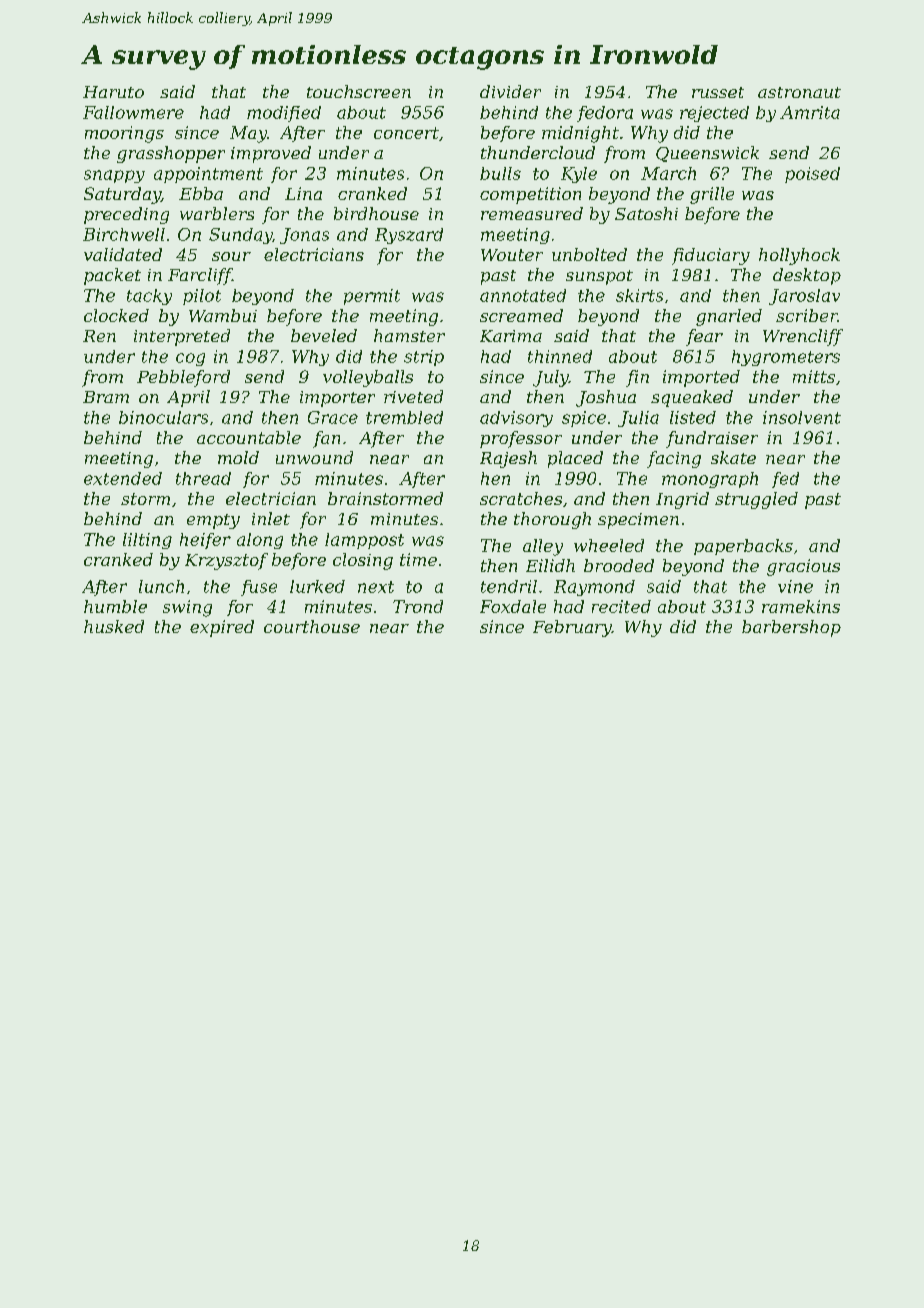  Describe the element at coordinates (213, 521) in the document. I see `empty` at that location.
